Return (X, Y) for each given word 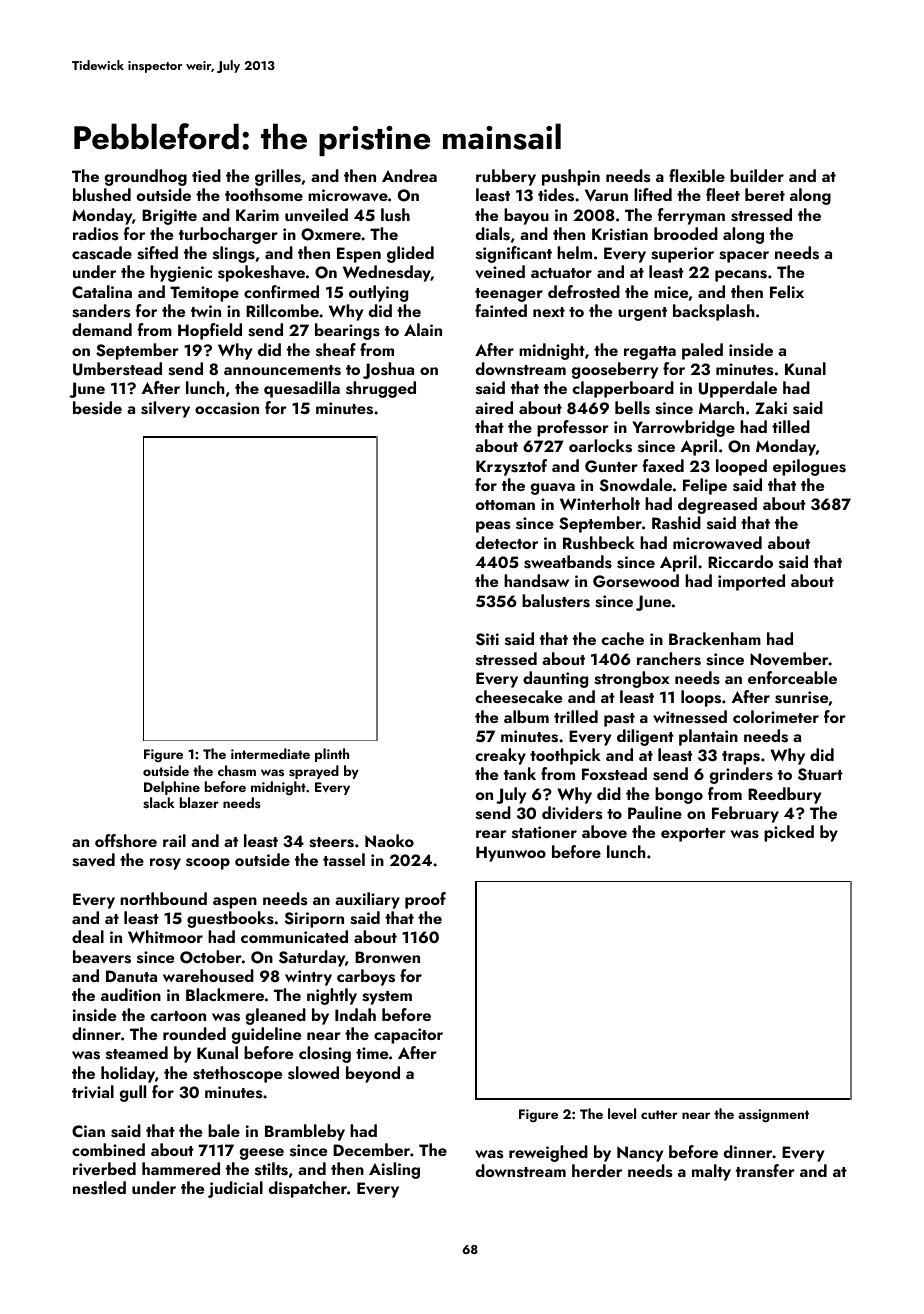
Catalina (102, 291)
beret (765, 194)
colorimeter (776, 716)
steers (331, 842)
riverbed (104, 1169)
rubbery (506, 177)
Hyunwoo (511, 854)
